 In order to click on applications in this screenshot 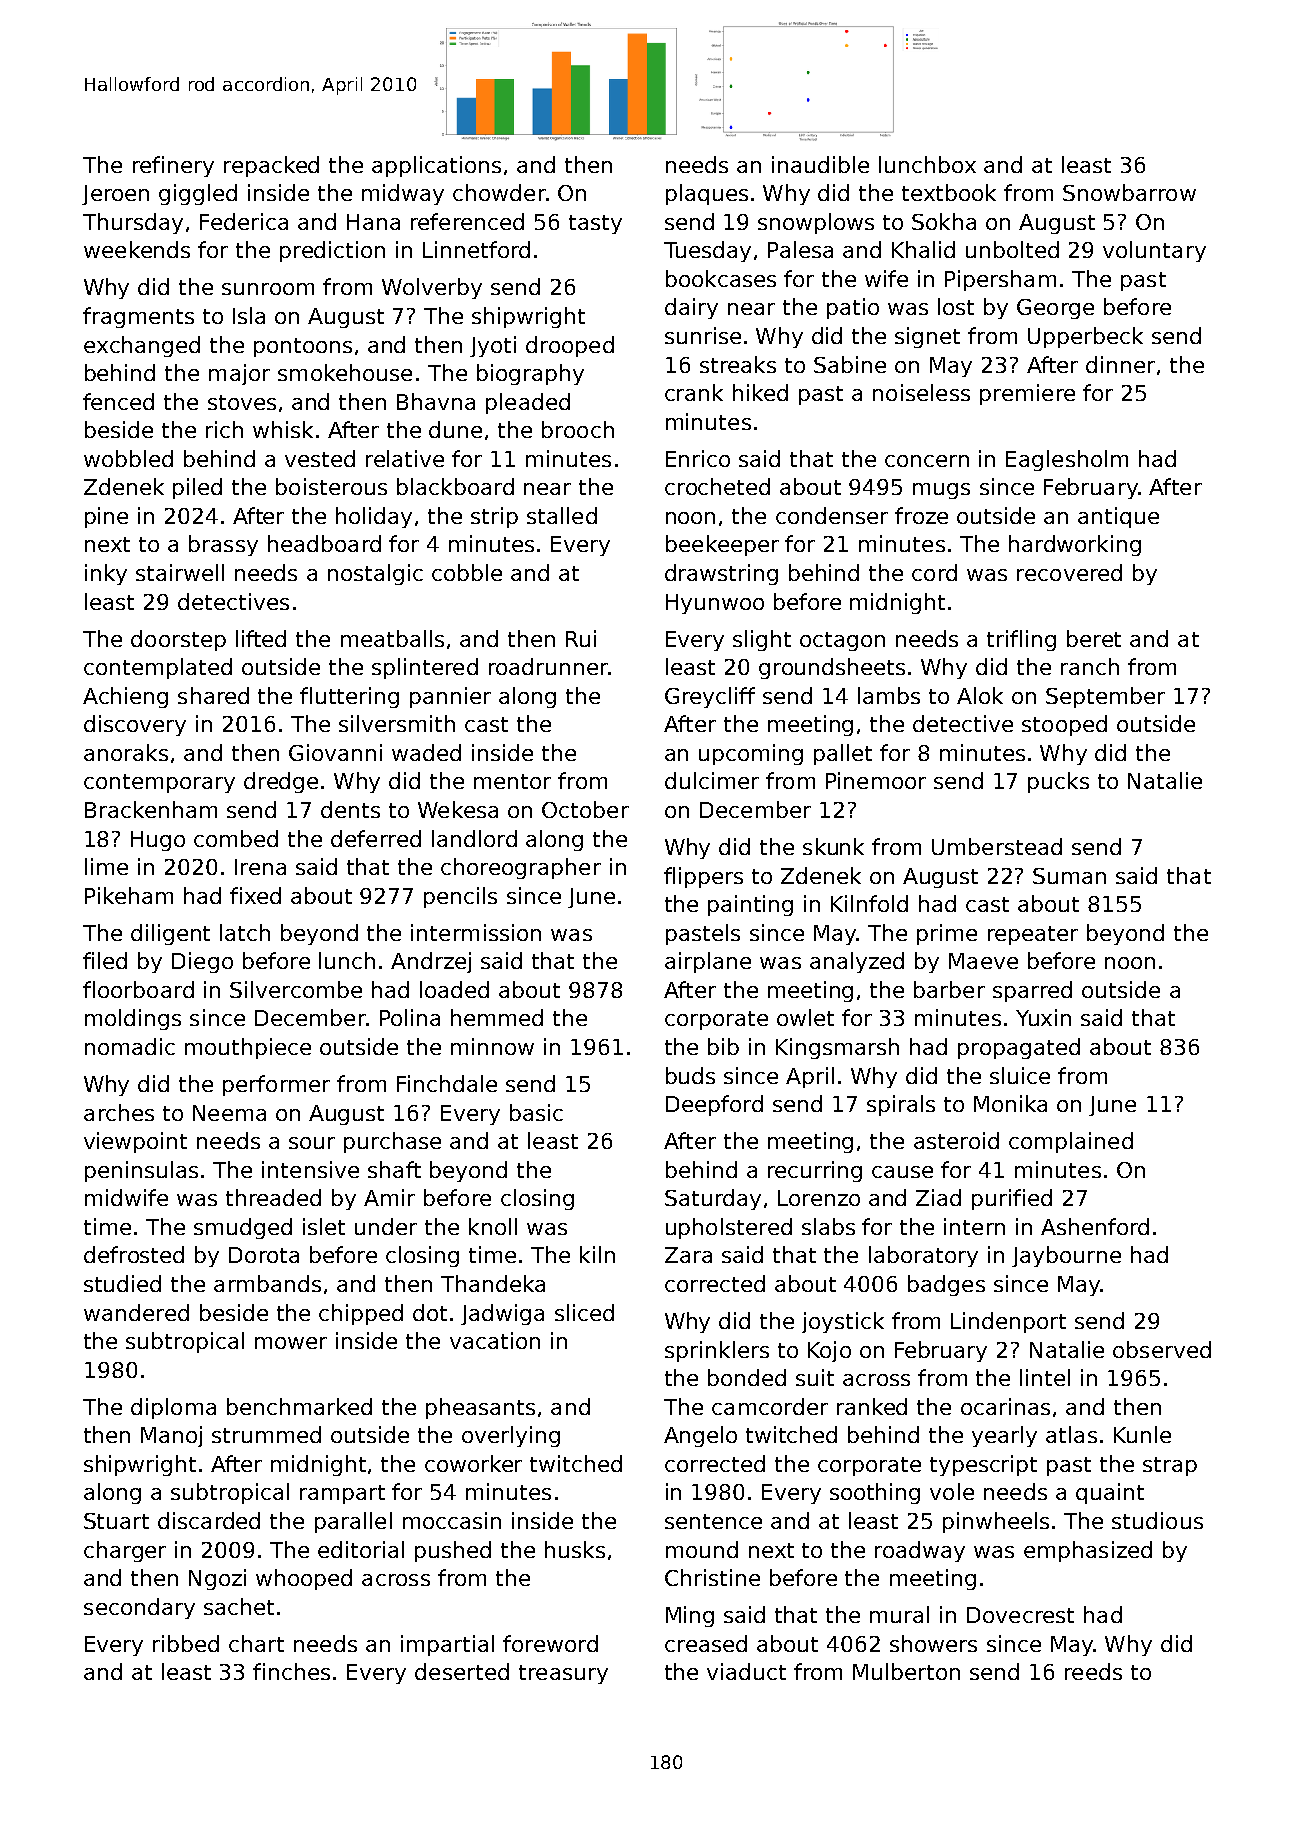, I will do `click(436, 166)`.
